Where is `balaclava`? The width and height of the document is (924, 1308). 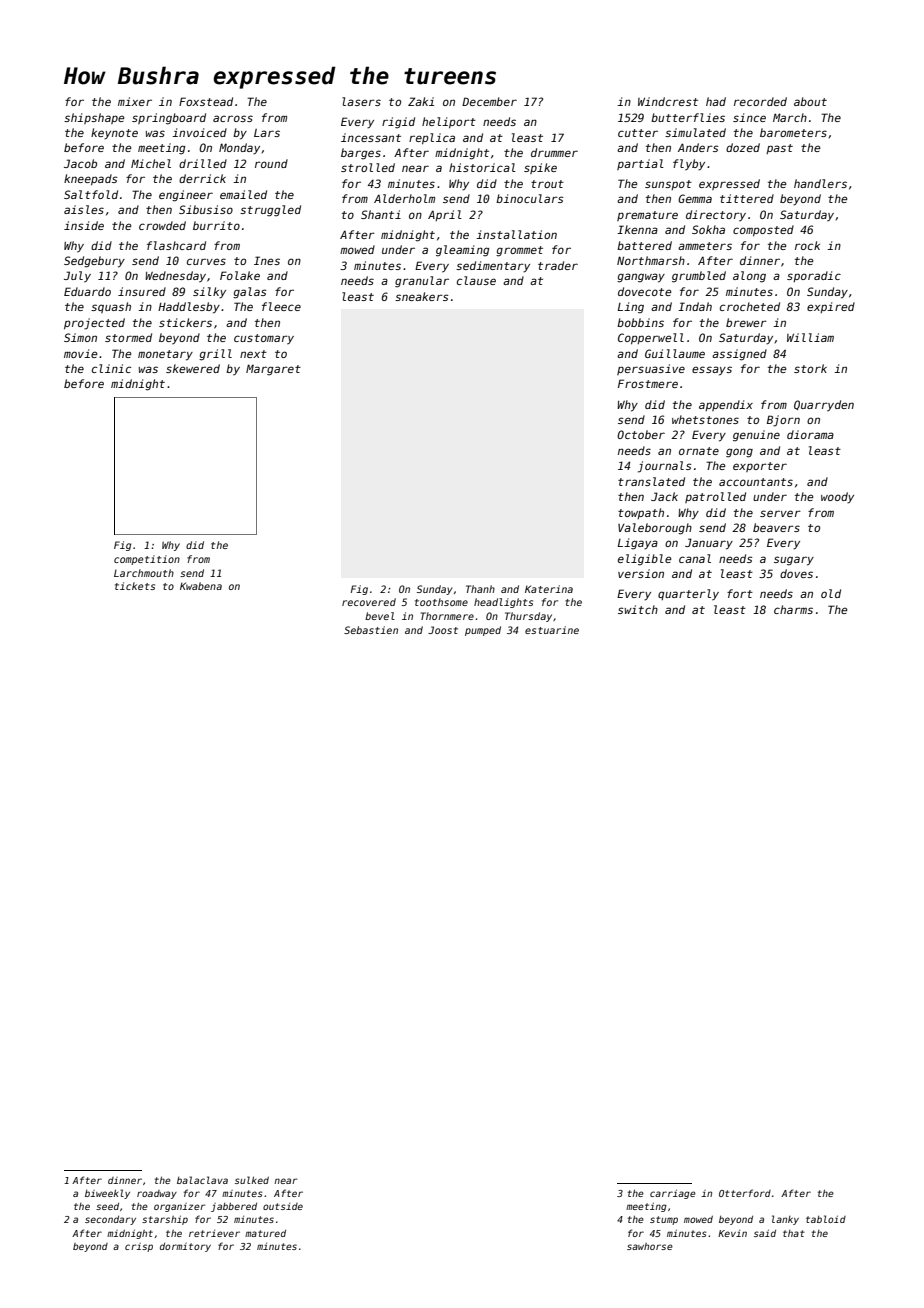
balaclava is located at coordinates (202, 1180).
